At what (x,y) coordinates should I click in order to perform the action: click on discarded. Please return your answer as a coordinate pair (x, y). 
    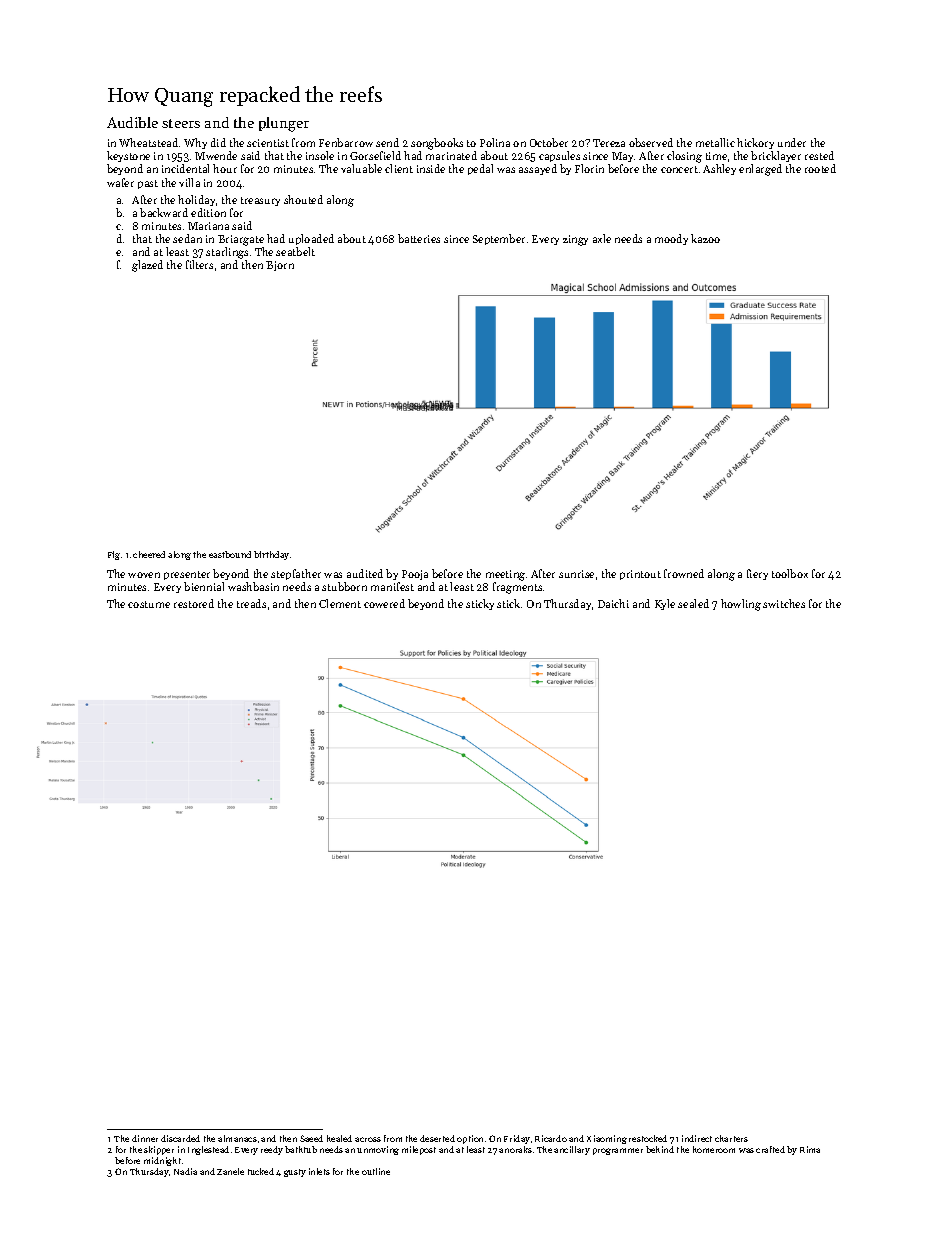
    Looking at the image, I should click on (180, 1138).
